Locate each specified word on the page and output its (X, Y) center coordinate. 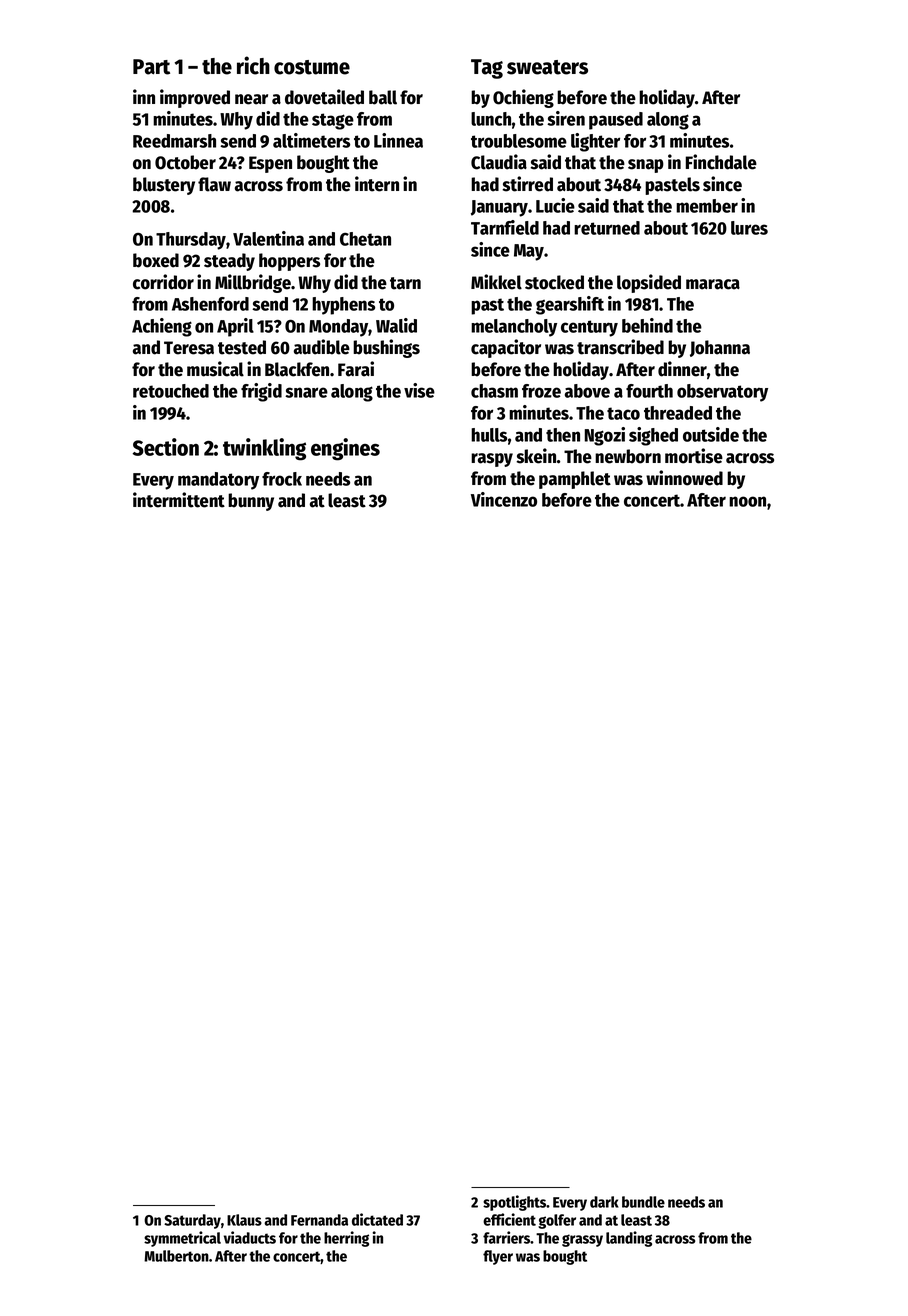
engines (345, 449)
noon (747, 501)
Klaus (244, 1220)
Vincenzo (504, 499)
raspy (492, 460)
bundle (643, 1202)
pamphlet (575, 480)
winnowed (684, 478)
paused (616, 121)
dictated (377, 1219)
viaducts (250, 1237)
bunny (251, 502)
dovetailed (324, 97)
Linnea (398, 140)
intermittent (179, 500)
